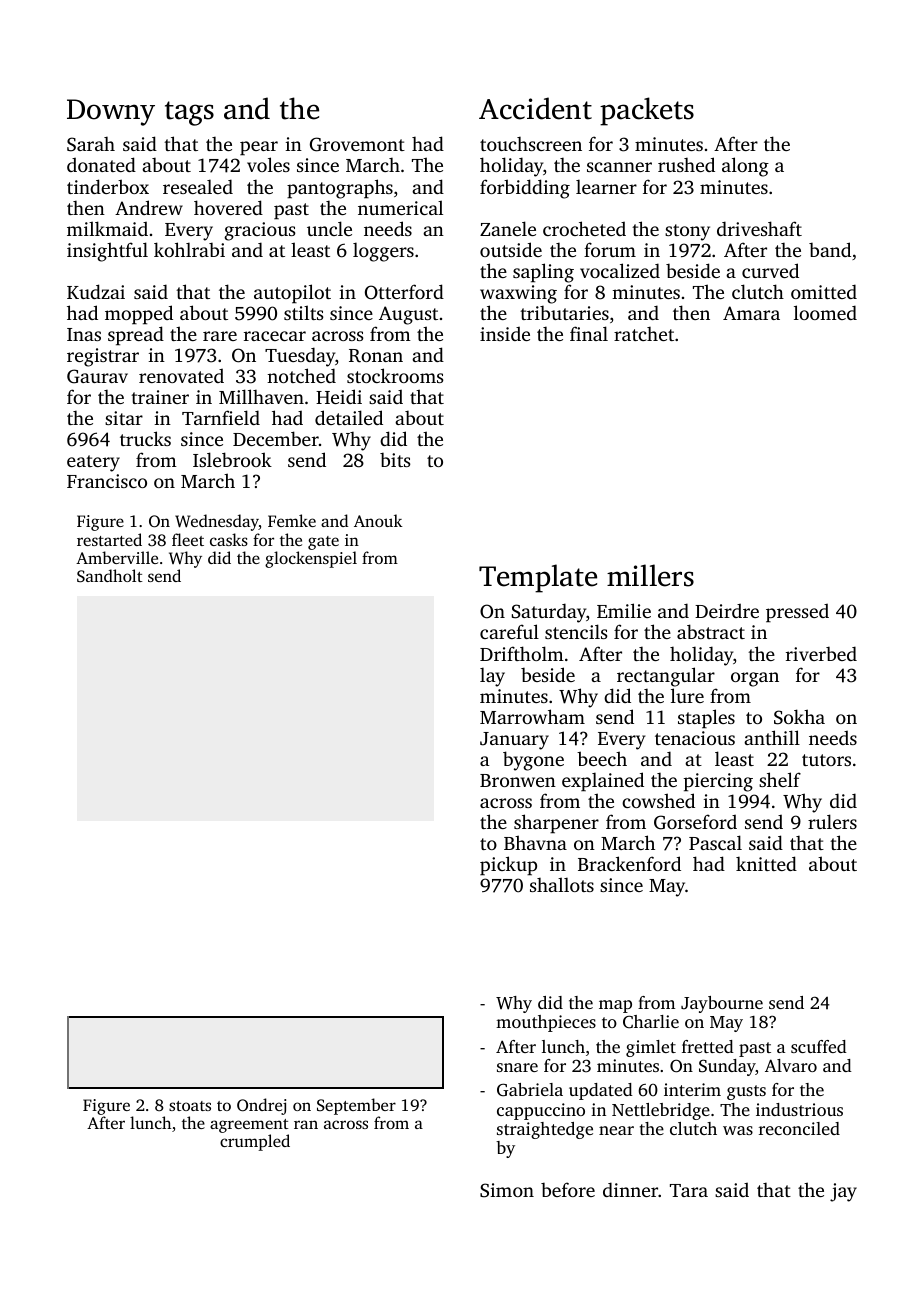  I want to click on snare, so click(517, 1067).
